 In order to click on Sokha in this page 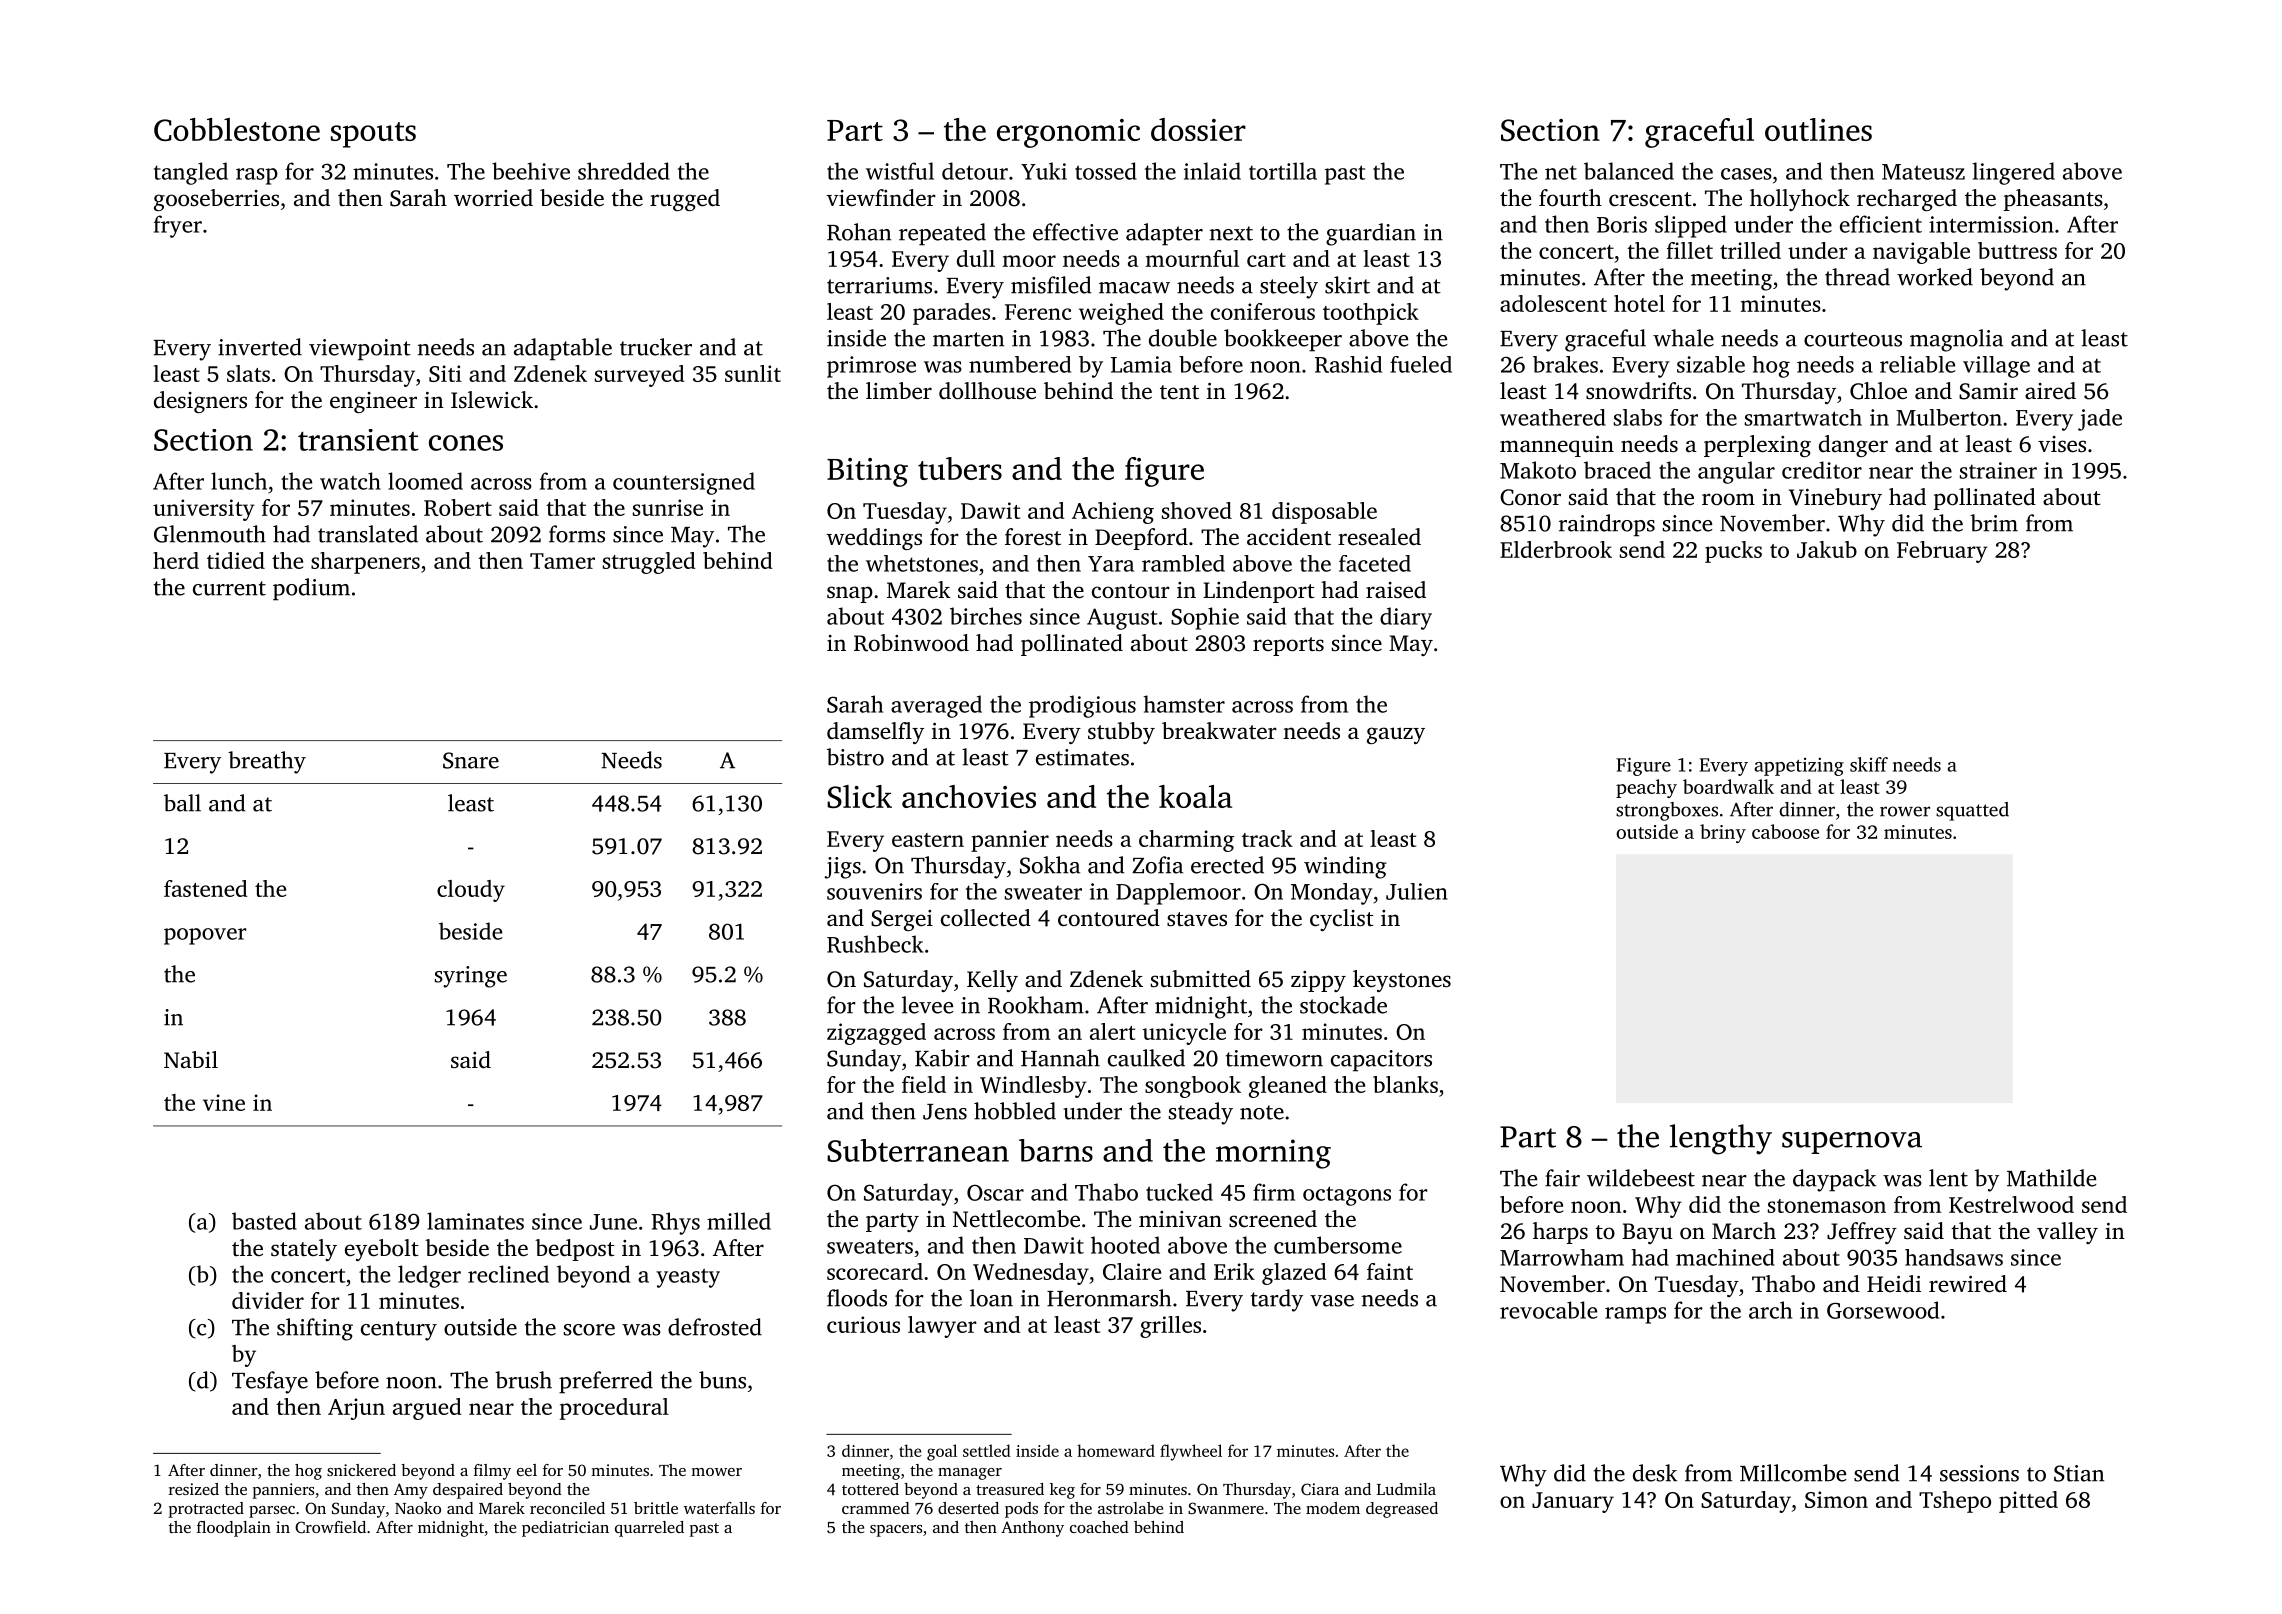, I will do `click(1050, 865)`.
